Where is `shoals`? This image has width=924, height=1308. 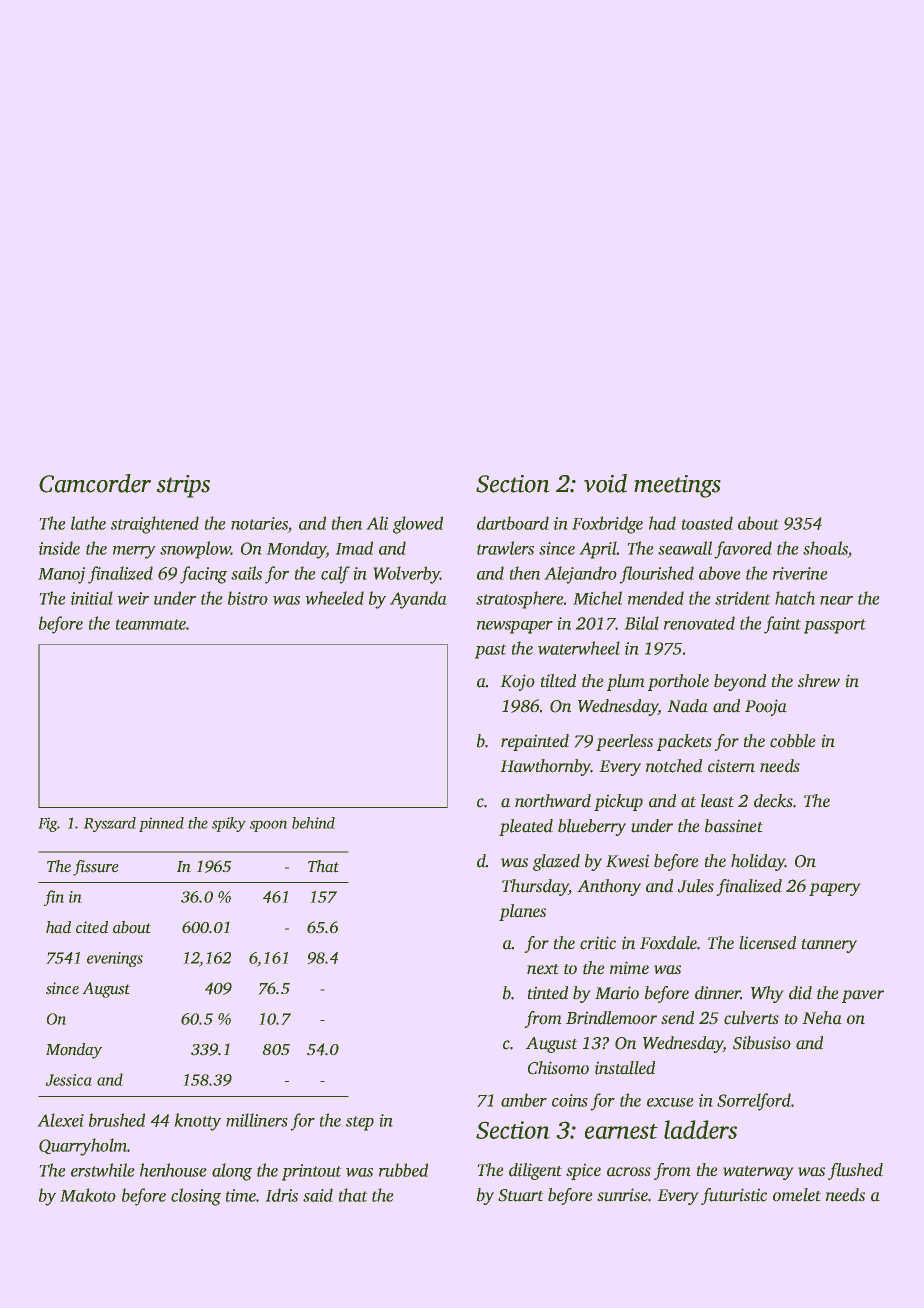 shoals is located at coordinates (825, 548).
